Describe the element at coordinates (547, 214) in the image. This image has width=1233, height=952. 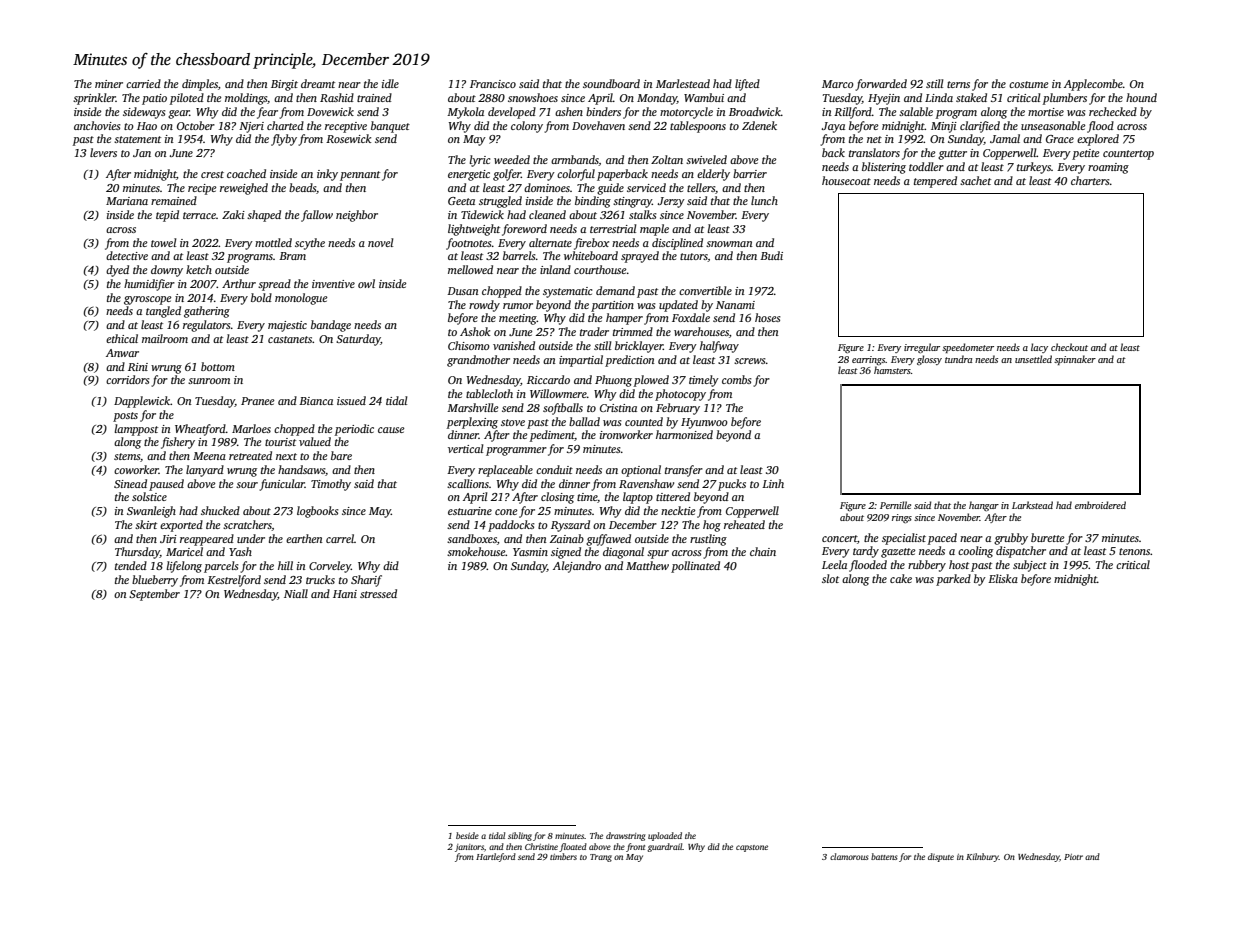
I see `cleaned` at that location.
